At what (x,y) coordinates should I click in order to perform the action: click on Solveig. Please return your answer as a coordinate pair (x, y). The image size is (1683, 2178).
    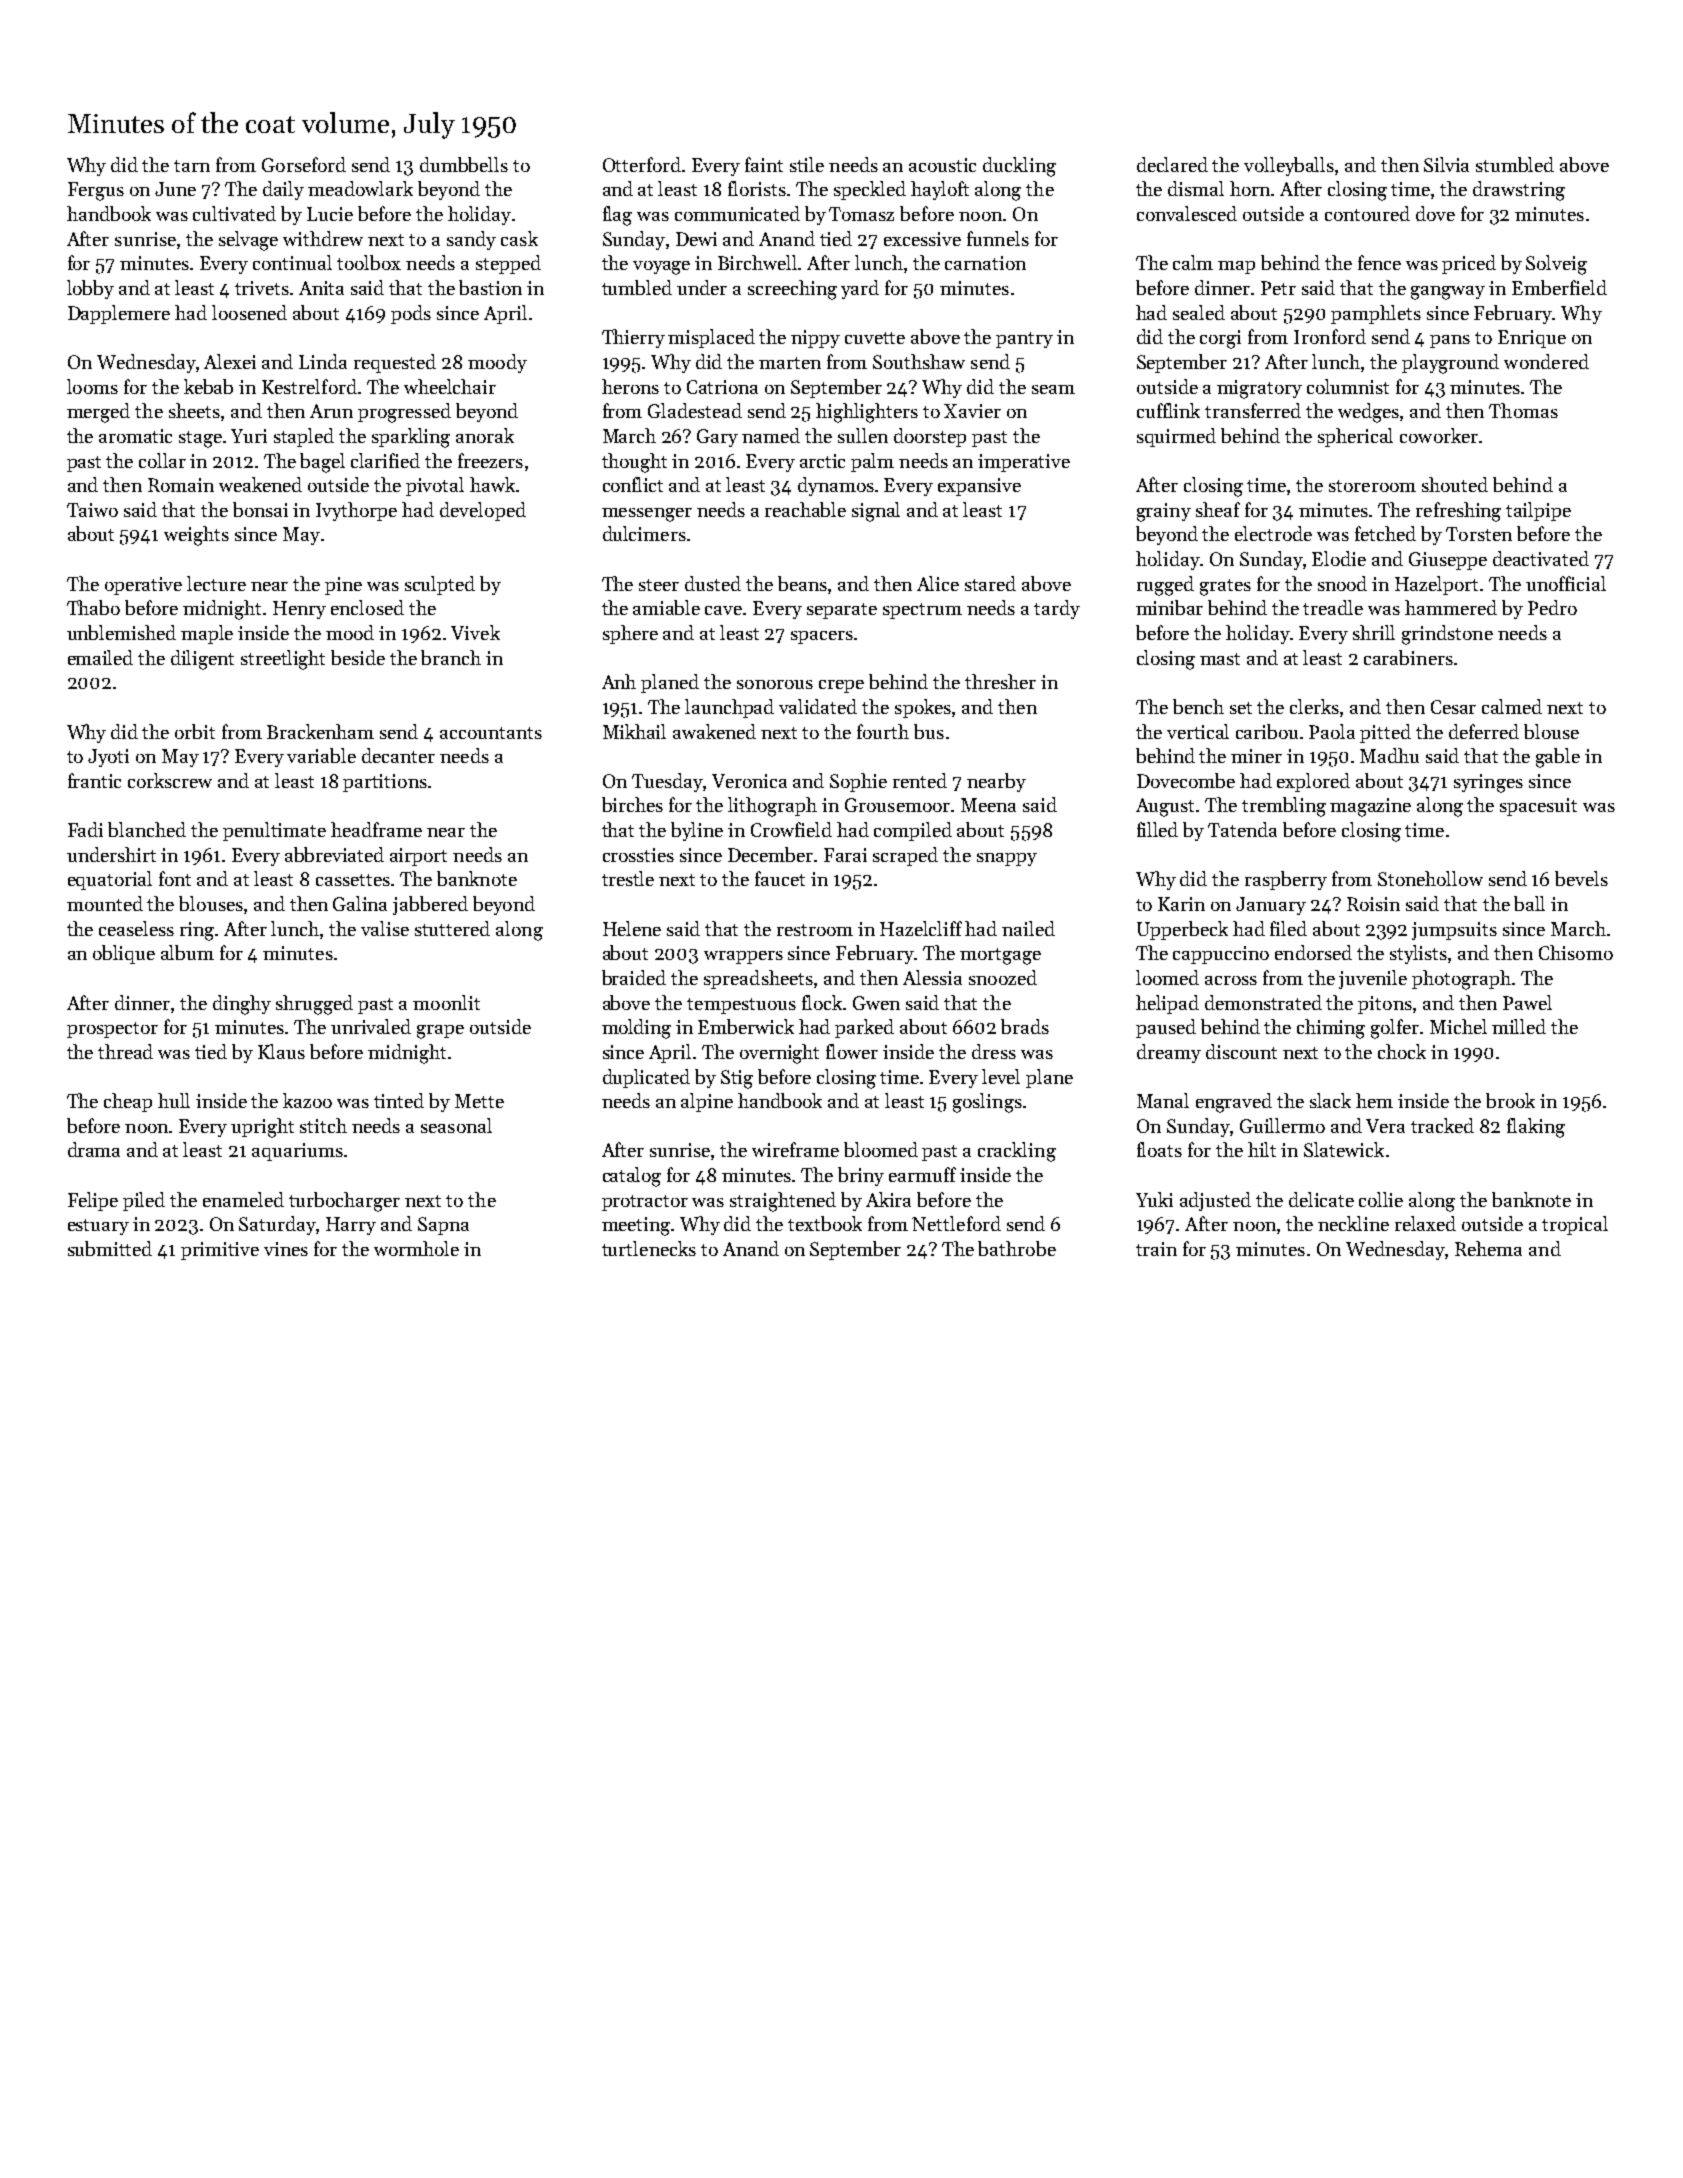
    Looking at the image, I should click on (1556, 265).
